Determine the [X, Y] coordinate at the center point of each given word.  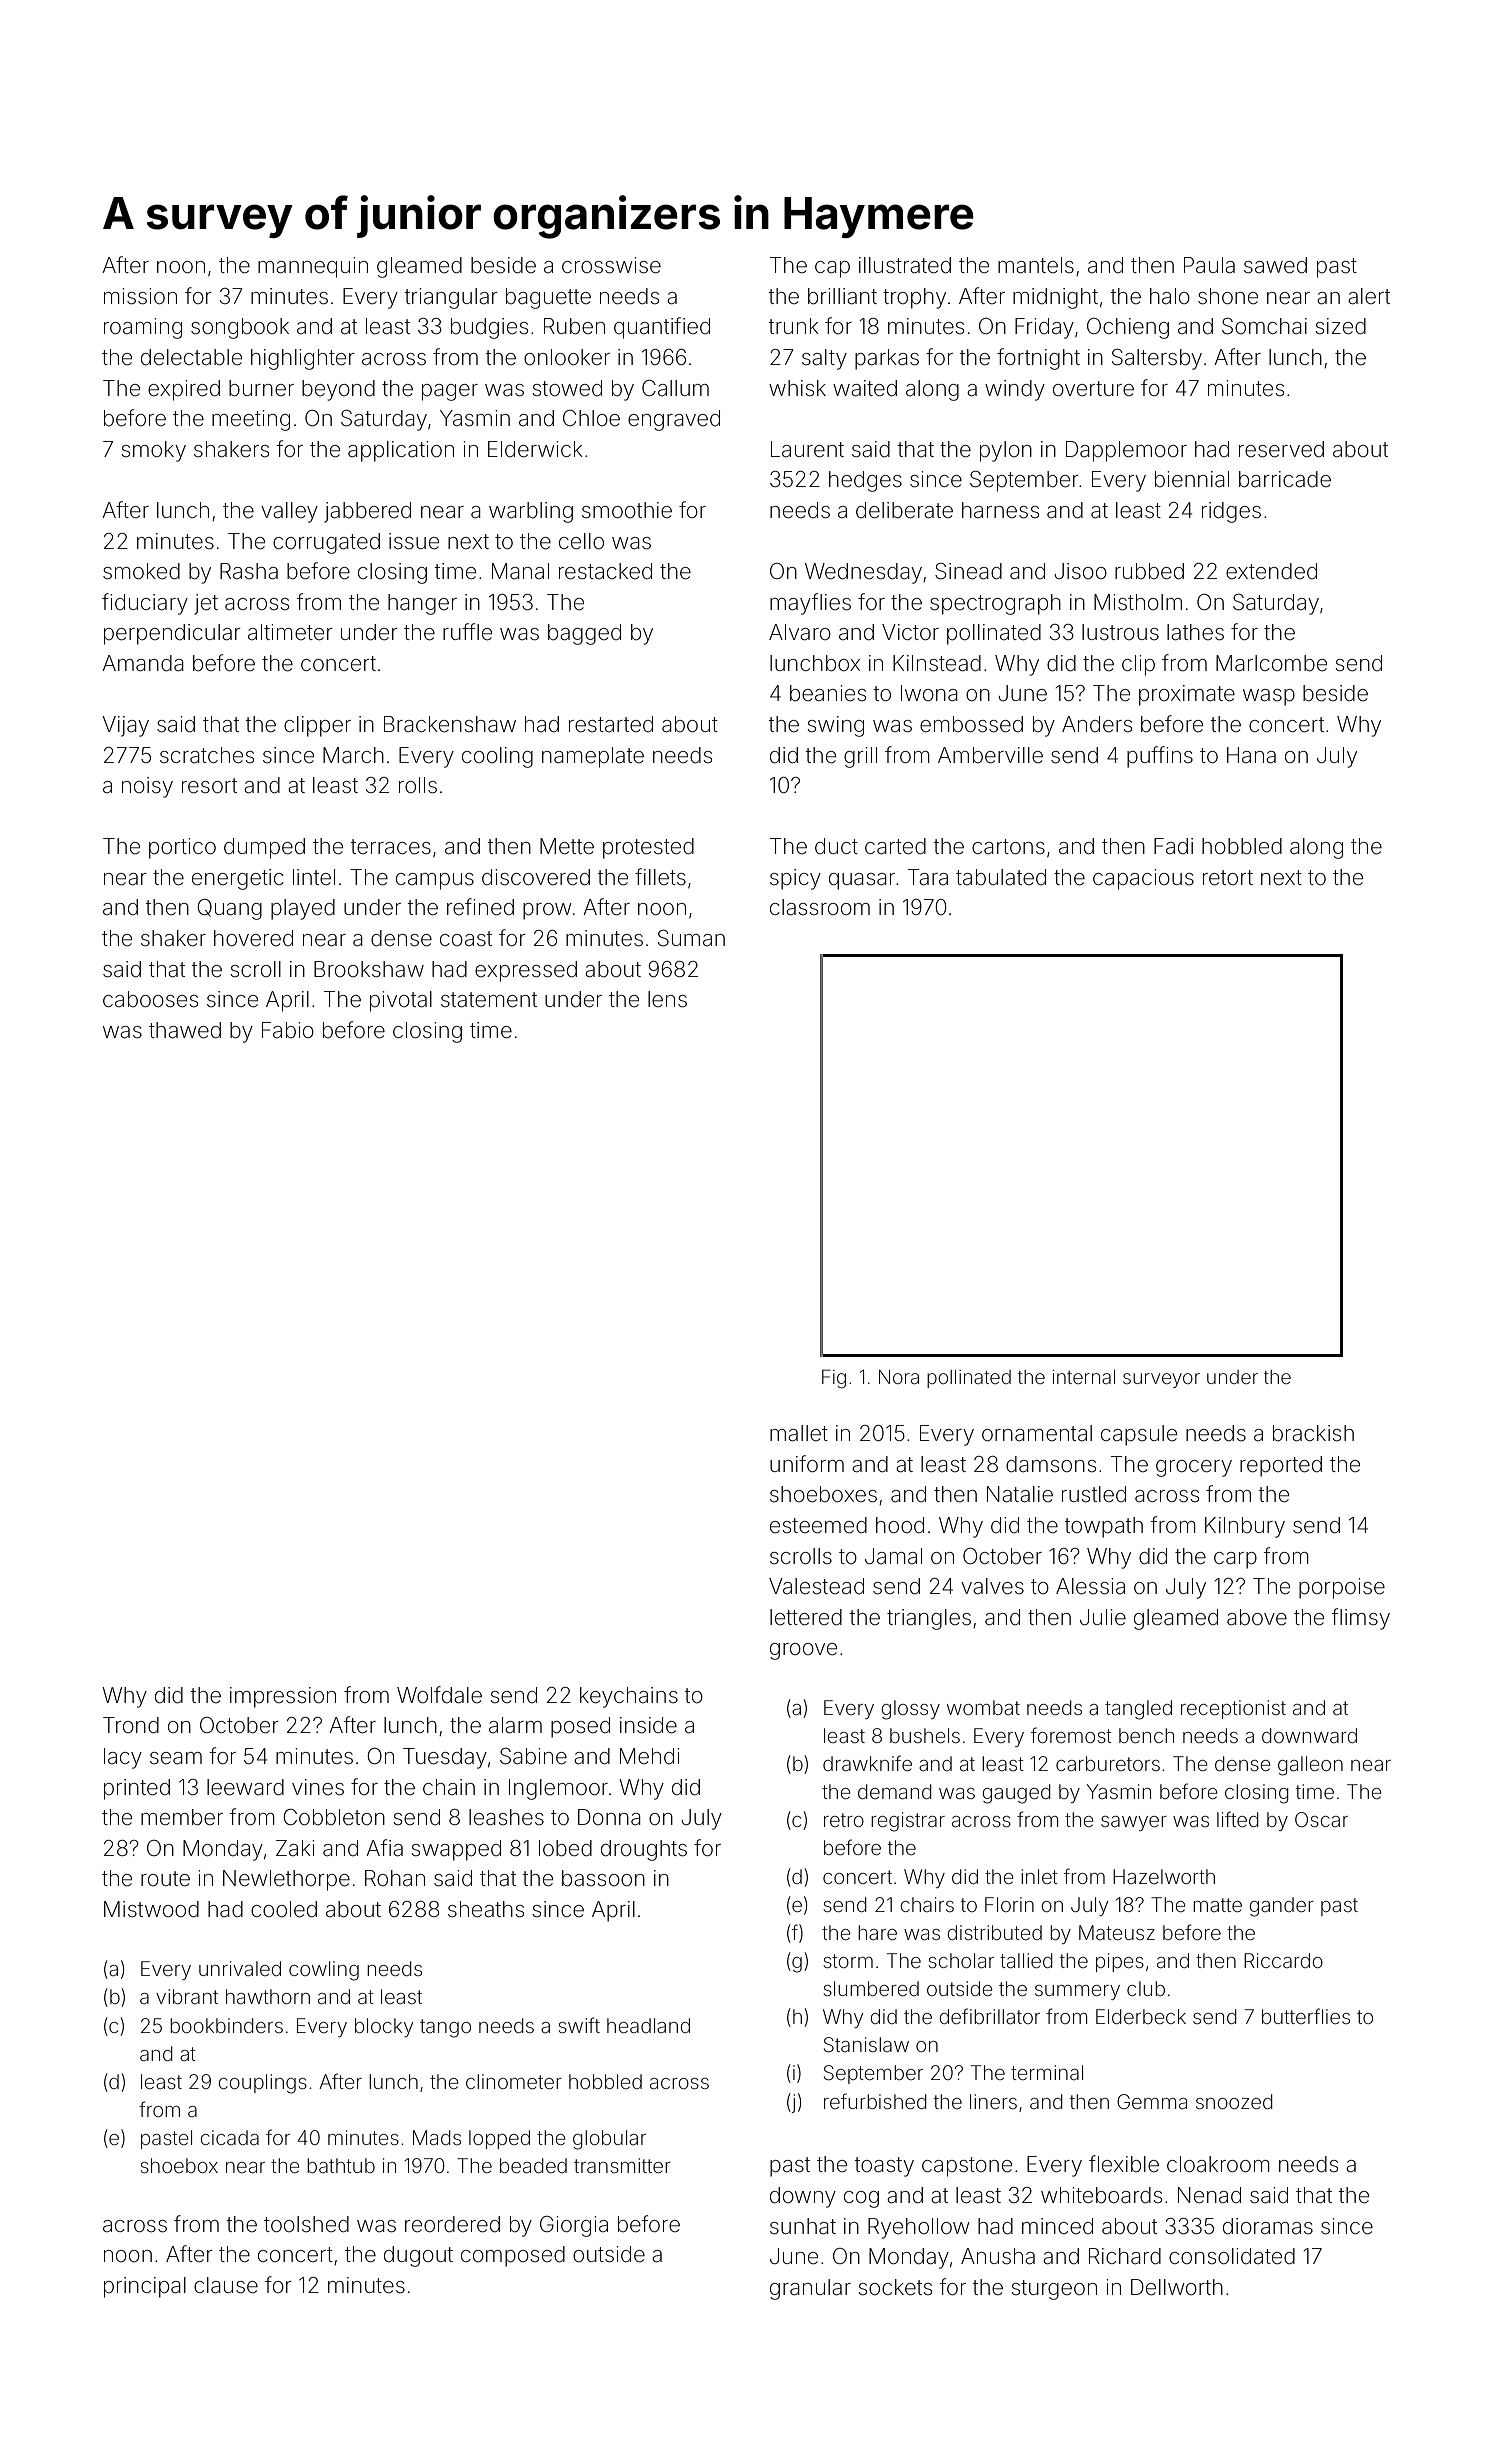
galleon [1310, 1766]
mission [140, 296]
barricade [1285, 479]
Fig [834, 1378]
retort [1228, 878]
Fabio [288, 1030]
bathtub [341, 2165]
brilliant [842, 296]
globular [609, 2140]
